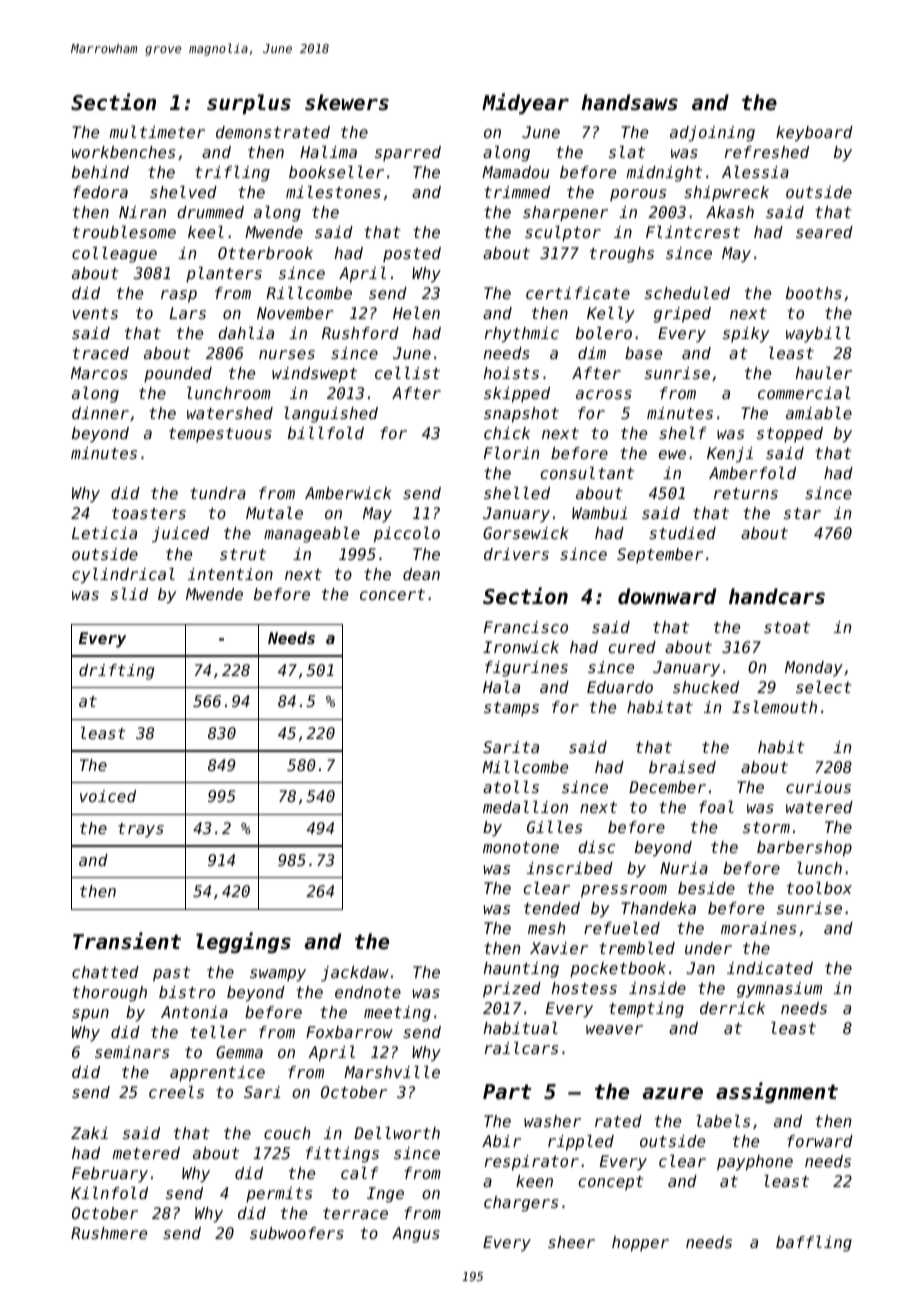 The height and width of the document is (1308, 924). I want to click on commercial, so click(804, 393).
